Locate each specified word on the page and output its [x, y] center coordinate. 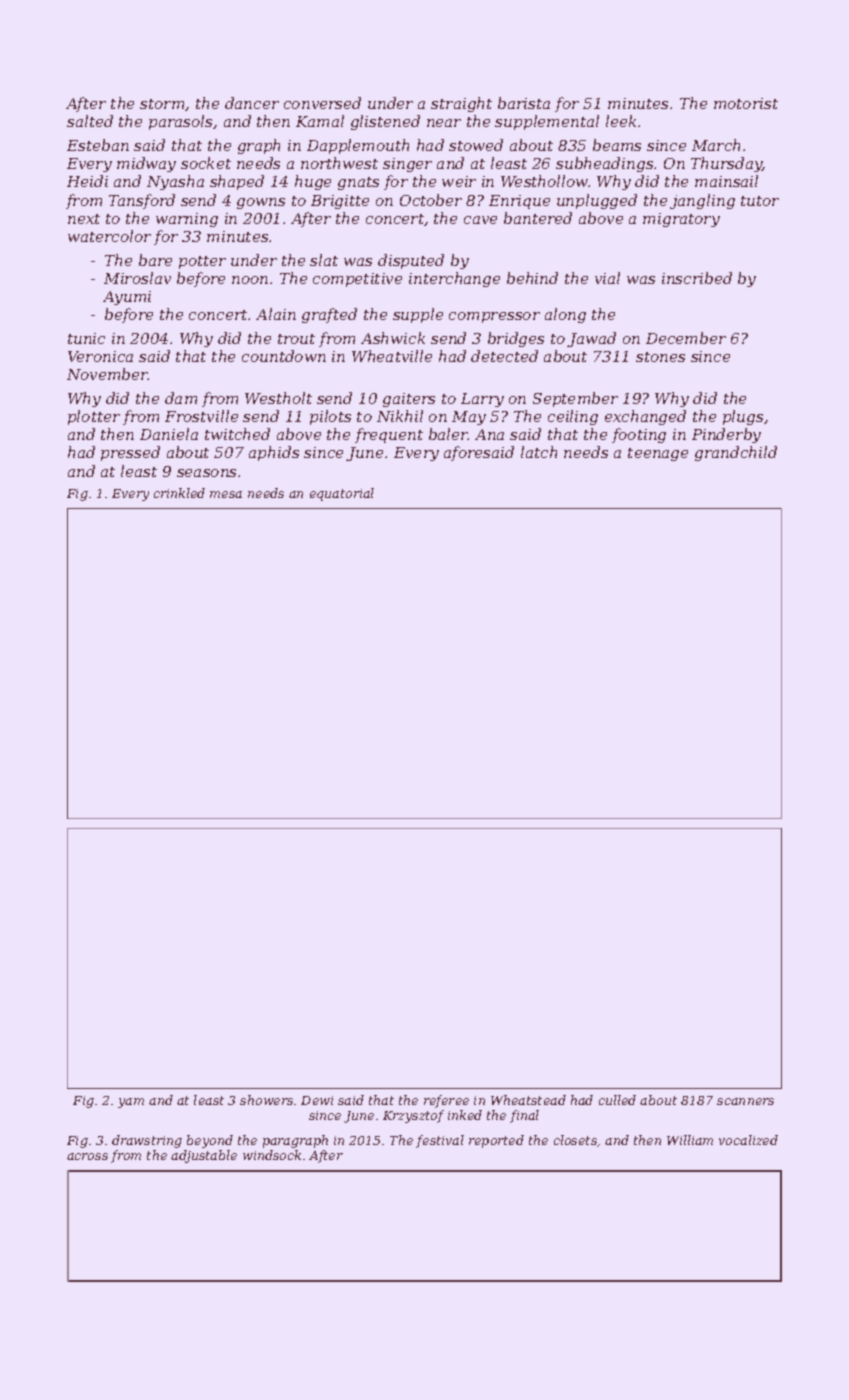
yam [131, 1103]
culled [617, 1100]
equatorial [342, 494]
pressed [130, 453]
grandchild [736, 453]
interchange [454, 279]
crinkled [179, 493]
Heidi [87, 181]
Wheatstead [528, 1100]
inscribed [697, 278]
